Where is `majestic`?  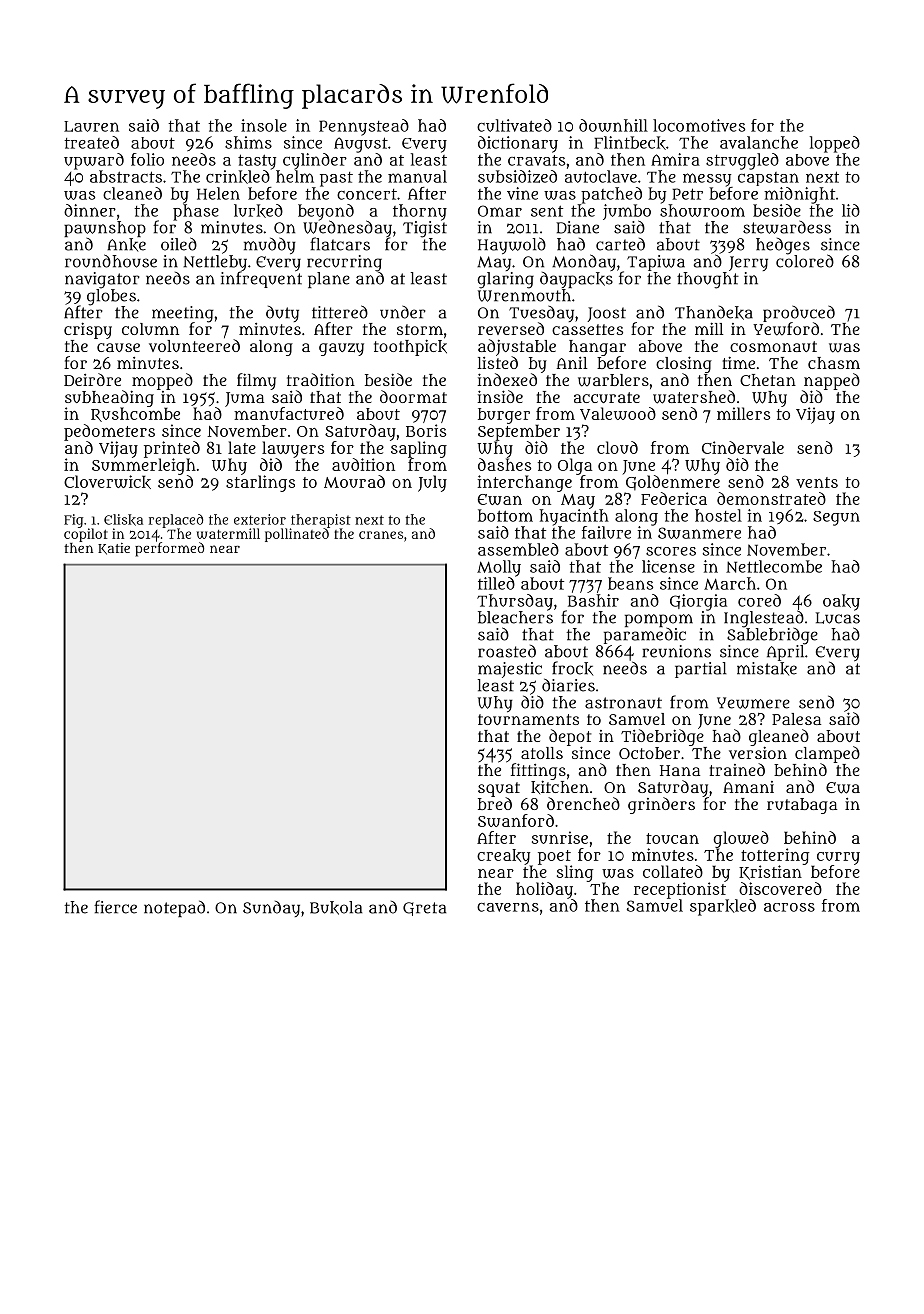
majestic is located at coordinates (510, 670).
